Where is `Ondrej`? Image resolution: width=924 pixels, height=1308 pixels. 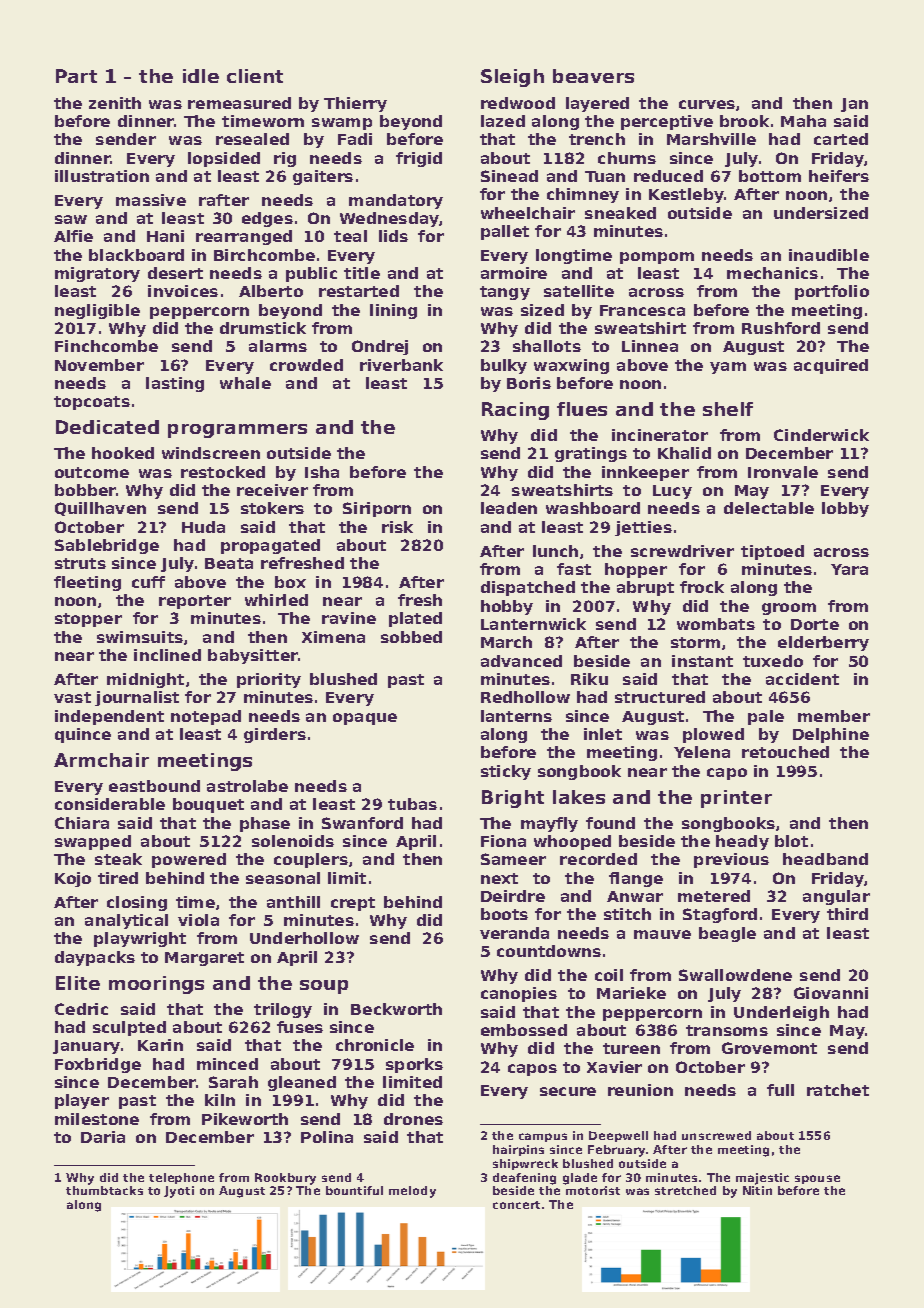 Ondrej is located at coordinates (380, 347).
